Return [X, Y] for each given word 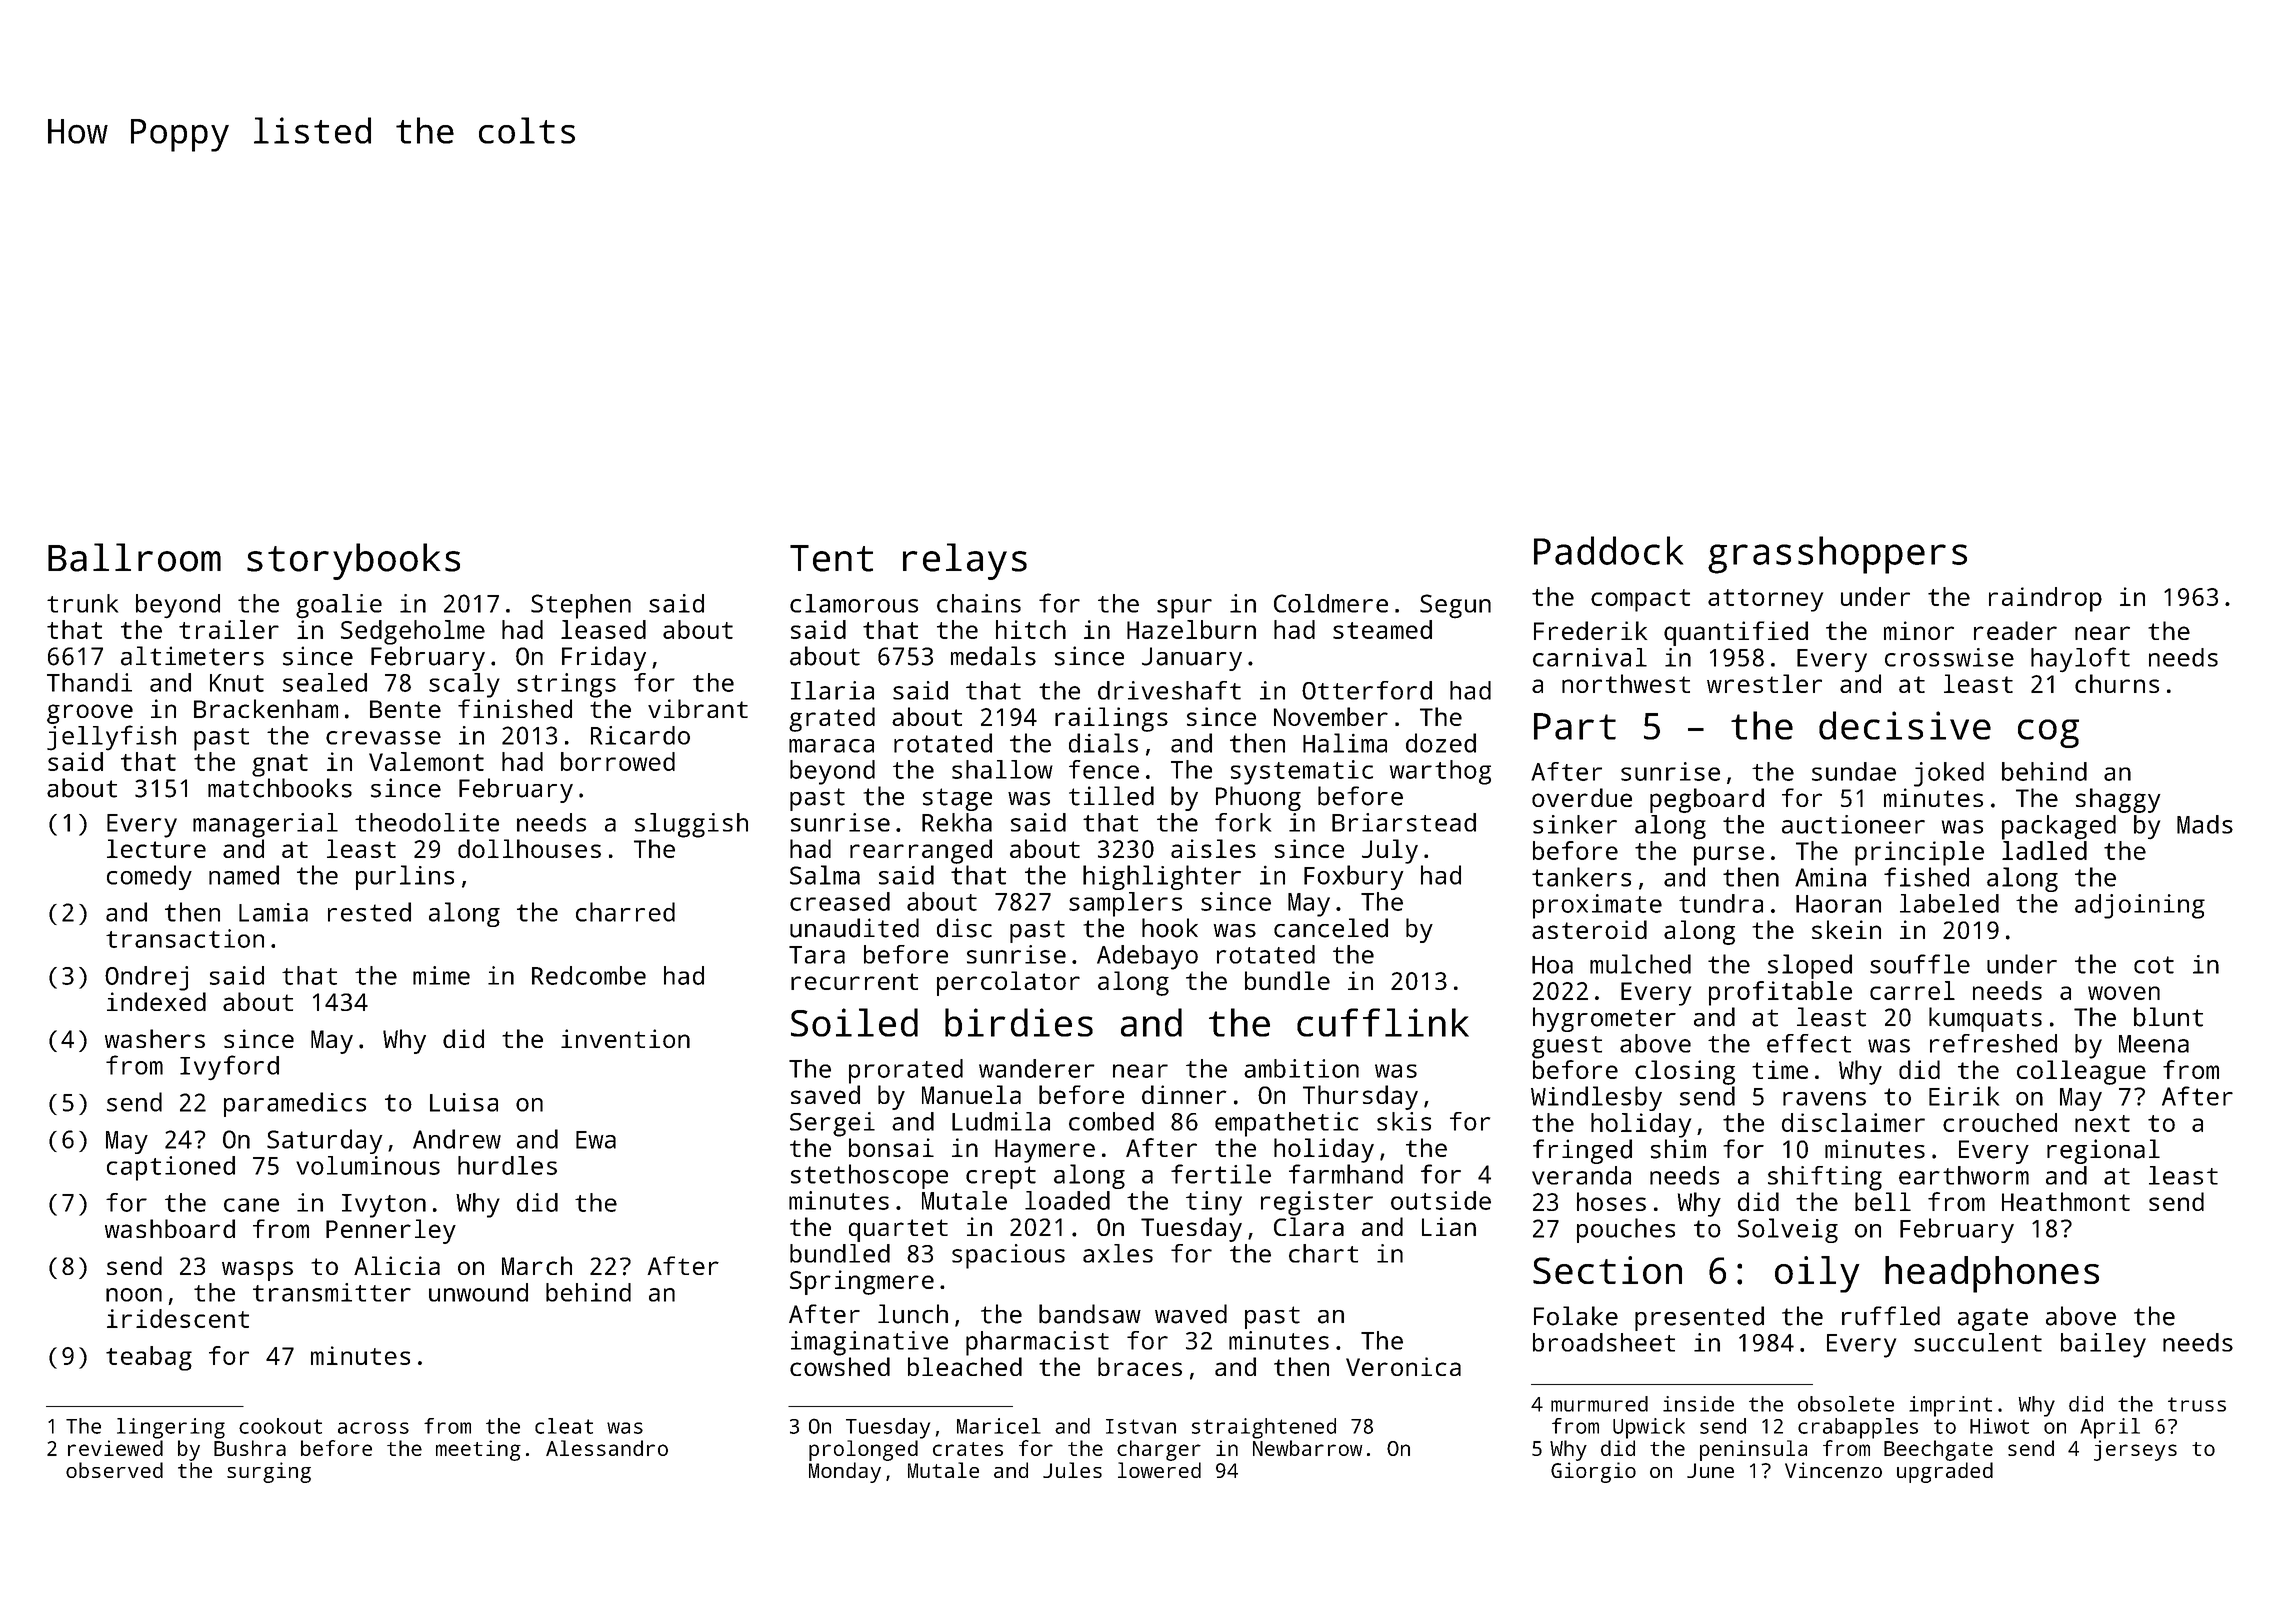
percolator [1008, 983]
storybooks [353, 561]
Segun [1455, 606]
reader [2015, 630]
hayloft [2080, 659]
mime [441, 975]
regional [2103, 1151]
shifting [1825, 1178]
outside [1441, 1200]
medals [993, 656]
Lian [1449, 1226]
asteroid [1589, 929]
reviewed [115, 1448]
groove [90, 714]
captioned [171, 1168]
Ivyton [384, 1206]
